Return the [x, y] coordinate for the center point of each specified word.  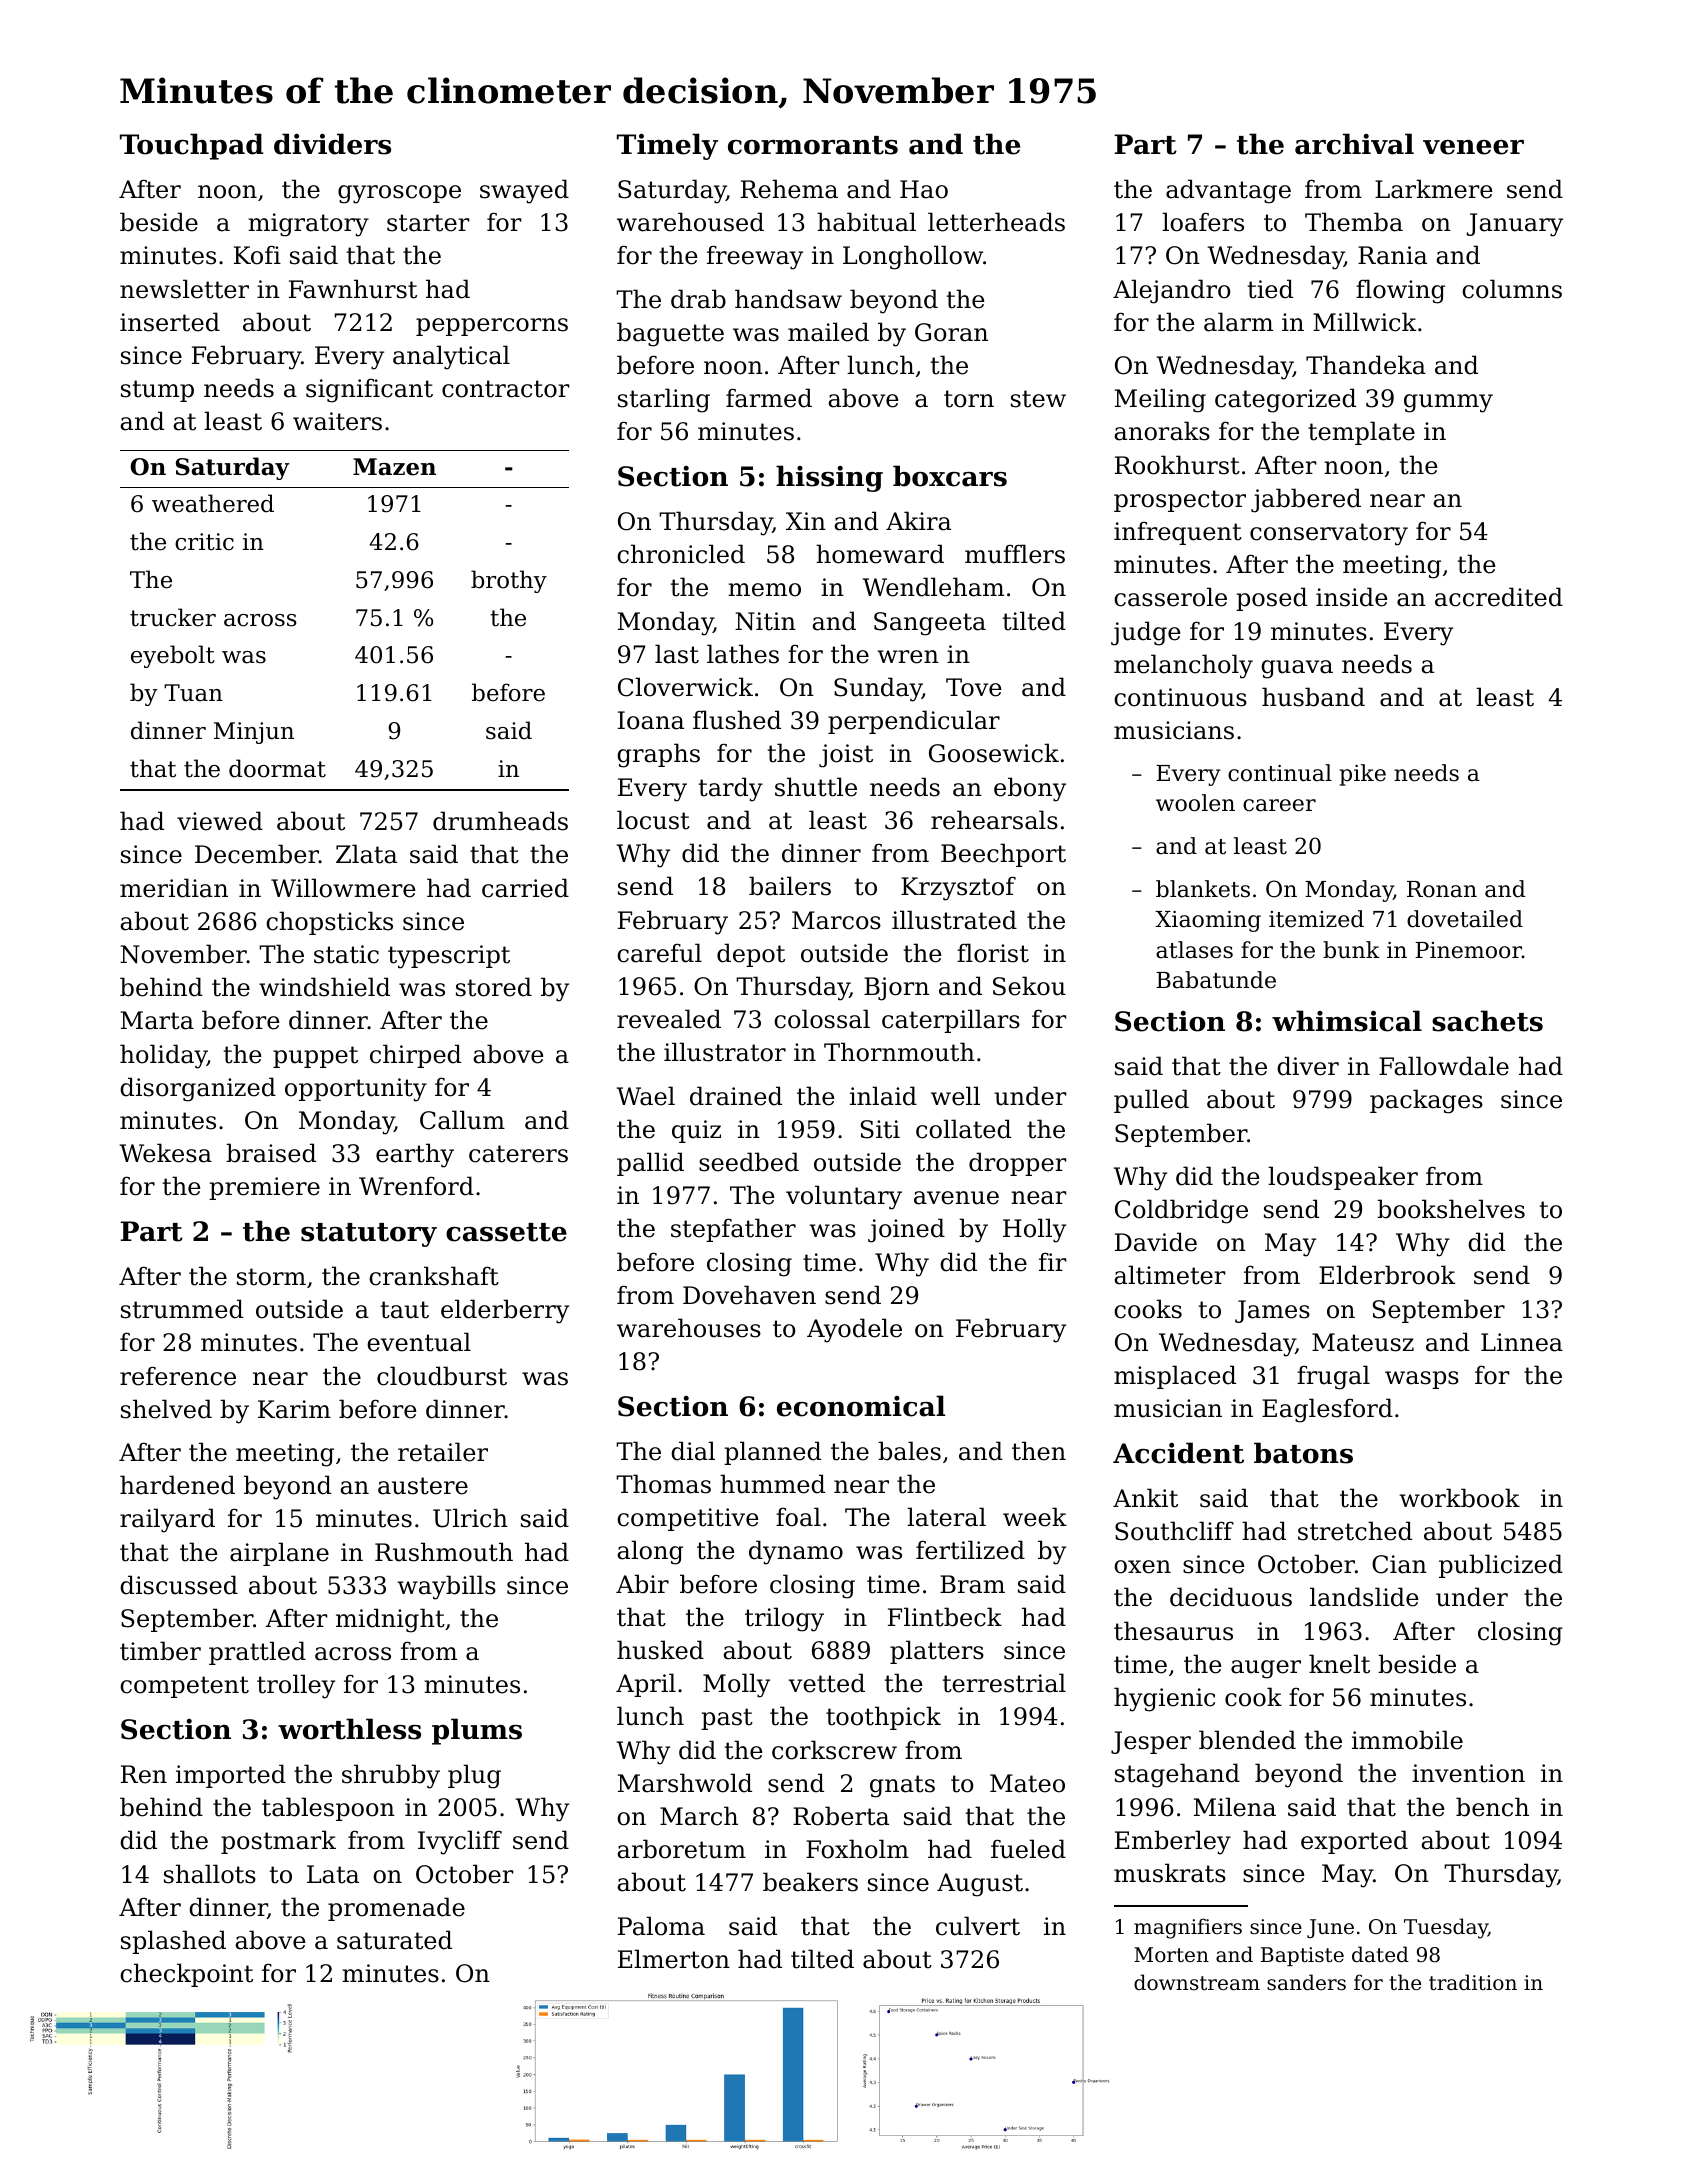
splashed [173, 1942]
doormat [277, 768]
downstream [1197, 1982]
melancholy [1183, 666]
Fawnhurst [353, 289]
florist [993, 953]
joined [906, 1230]
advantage [1228, 191]
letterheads [996, 222]
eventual [419, 1342]
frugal [1333, 1377]
